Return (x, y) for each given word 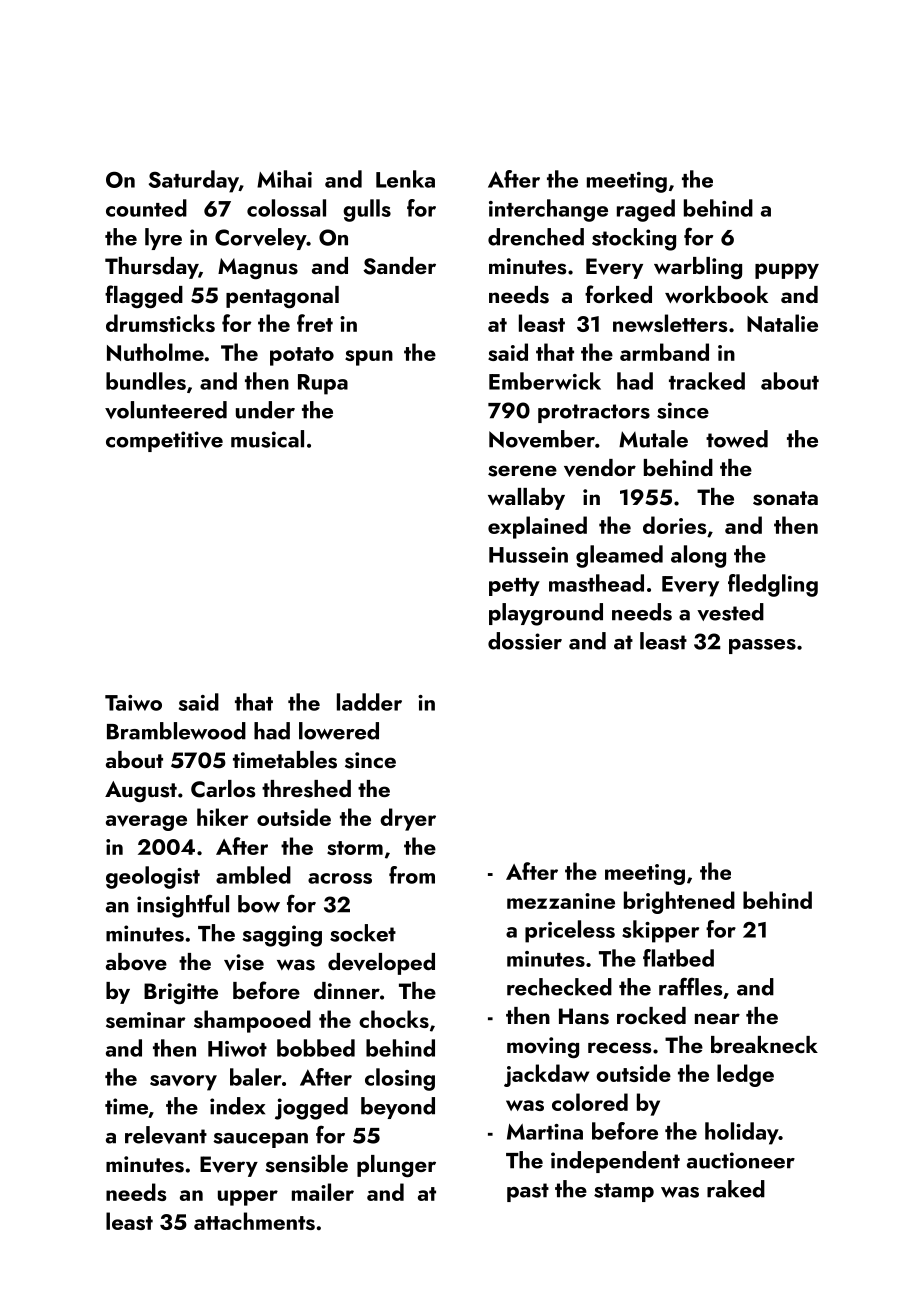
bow (259, 904)
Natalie (782, 323)
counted (146, 208)
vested (730, 612)
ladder (369, 702)
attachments (254, 1221)
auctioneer (741, 1160)
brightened (679, 902)
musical (267, 439)
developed (381, 964)
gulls (367, 210)
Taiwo (133, 703)
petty (514, 587)
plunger (396, 1166)
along (698, 556)
